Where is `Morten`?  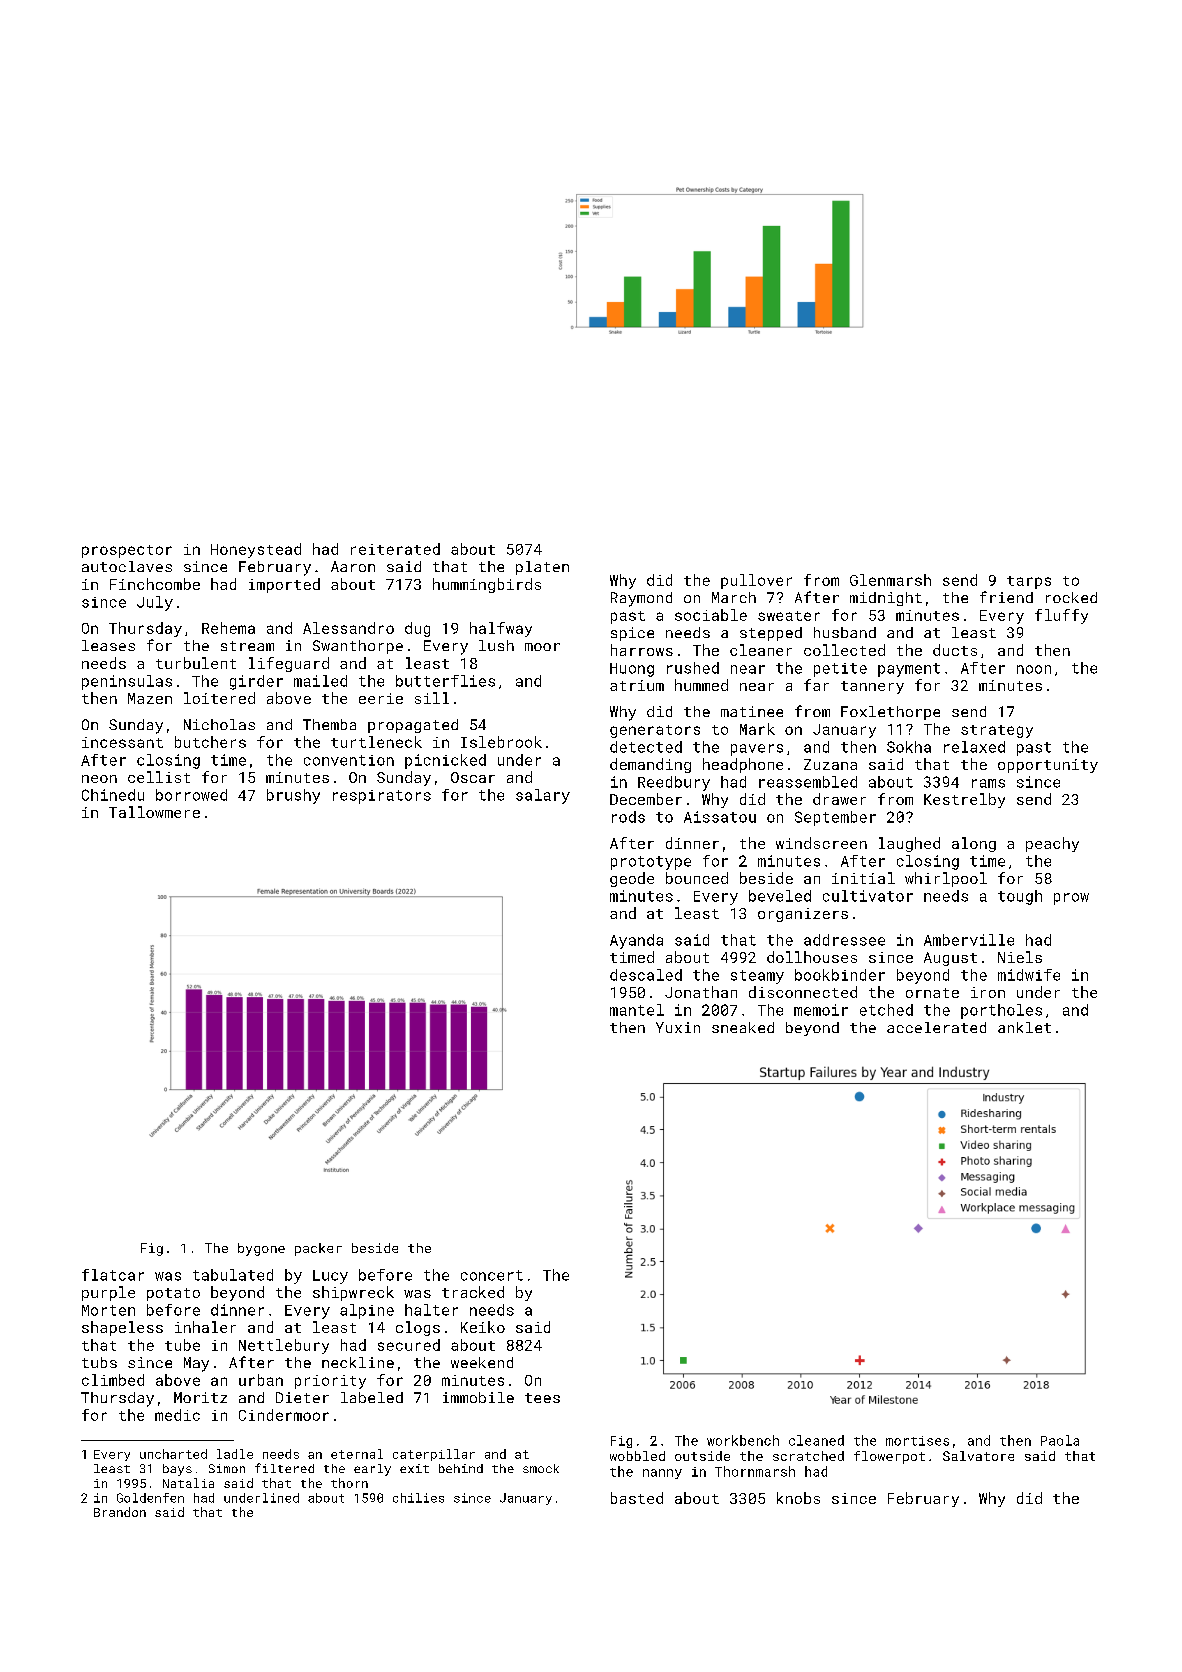
Morten is located at coordinates (108, 1310).
